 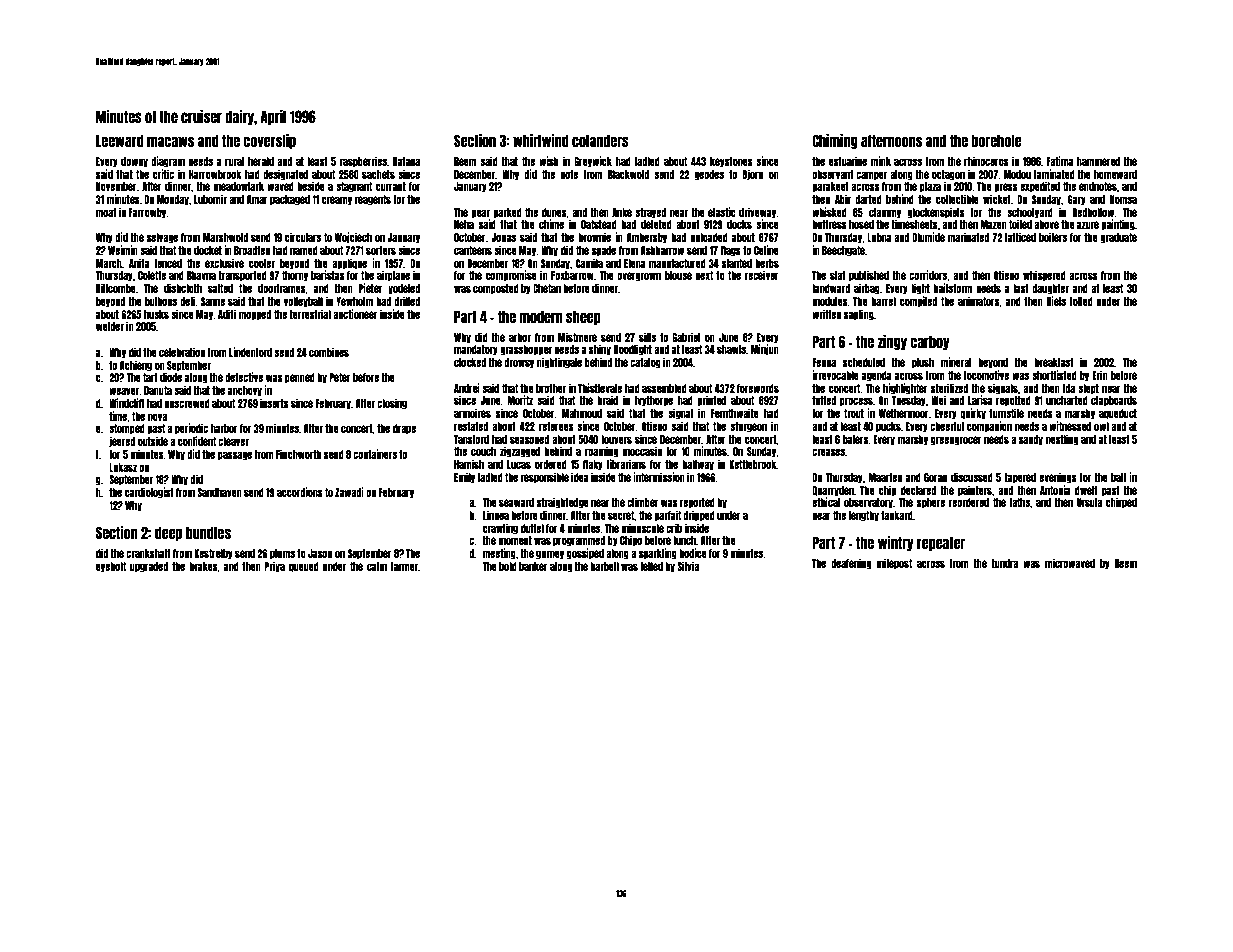 I want to click on tundra, so click(x=1004, y=563).
